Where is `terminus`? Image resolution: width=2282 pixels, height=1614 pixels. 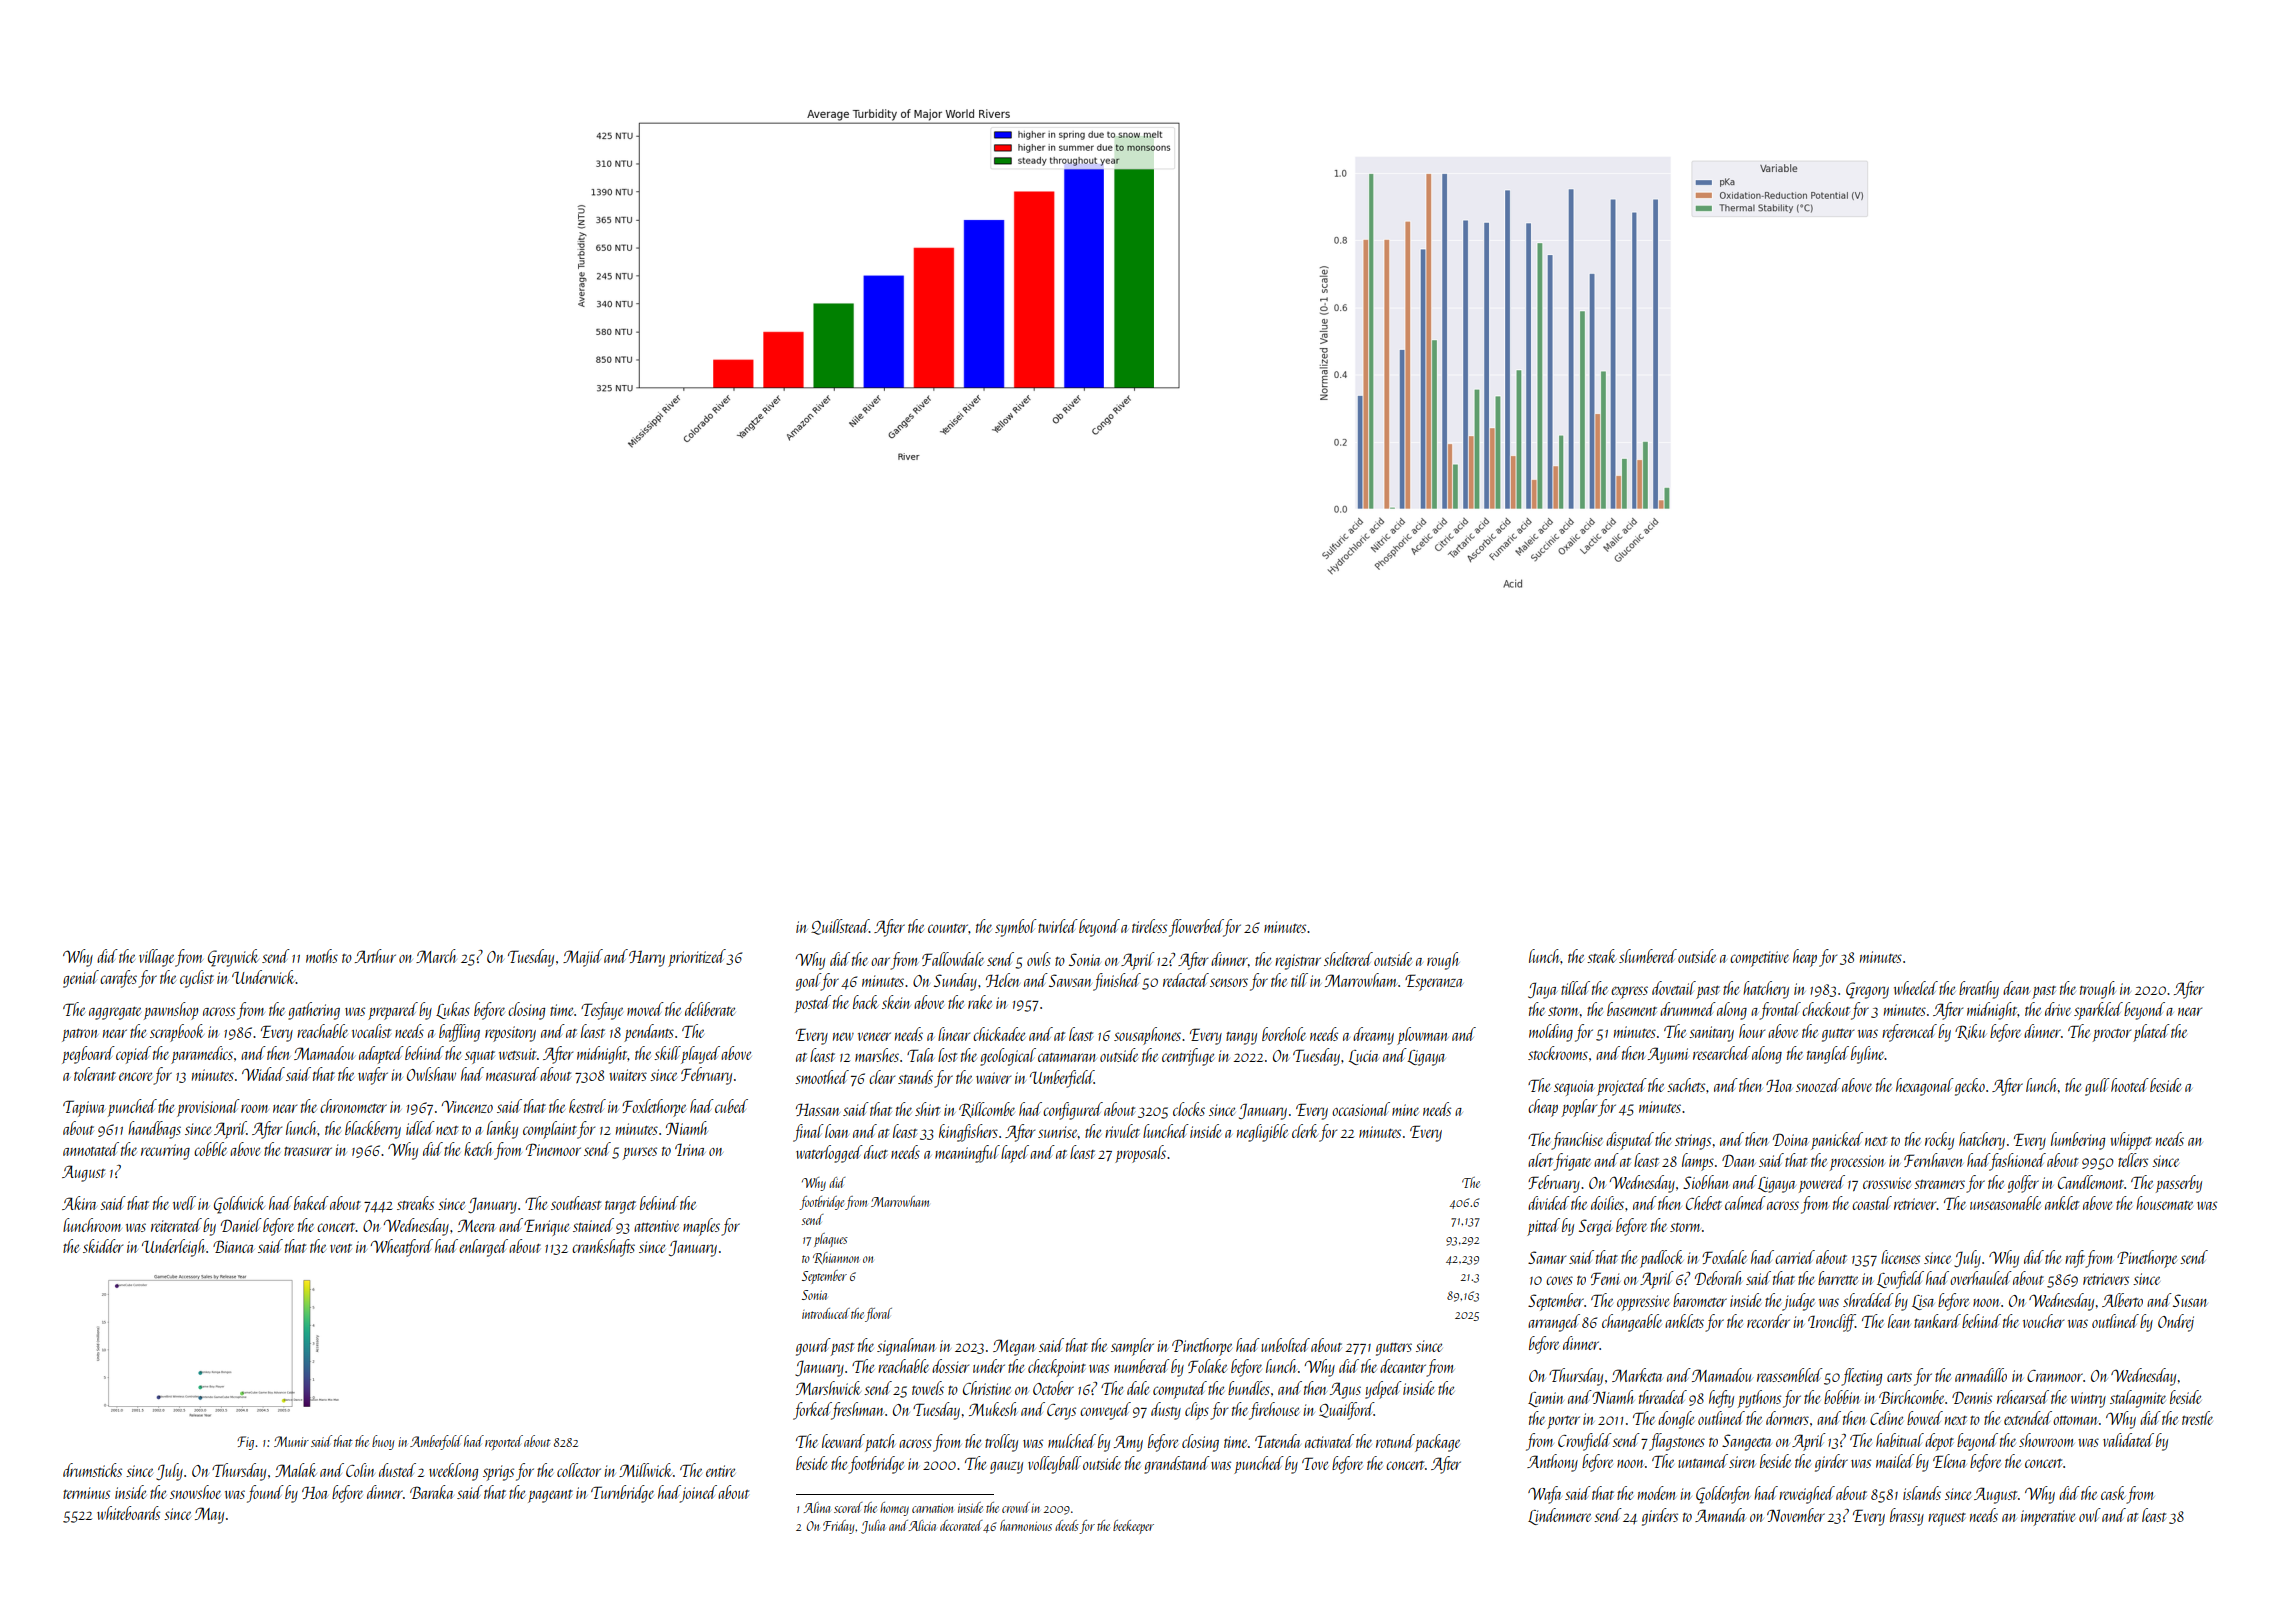 terminus is located at coordinates (86, 1493).
